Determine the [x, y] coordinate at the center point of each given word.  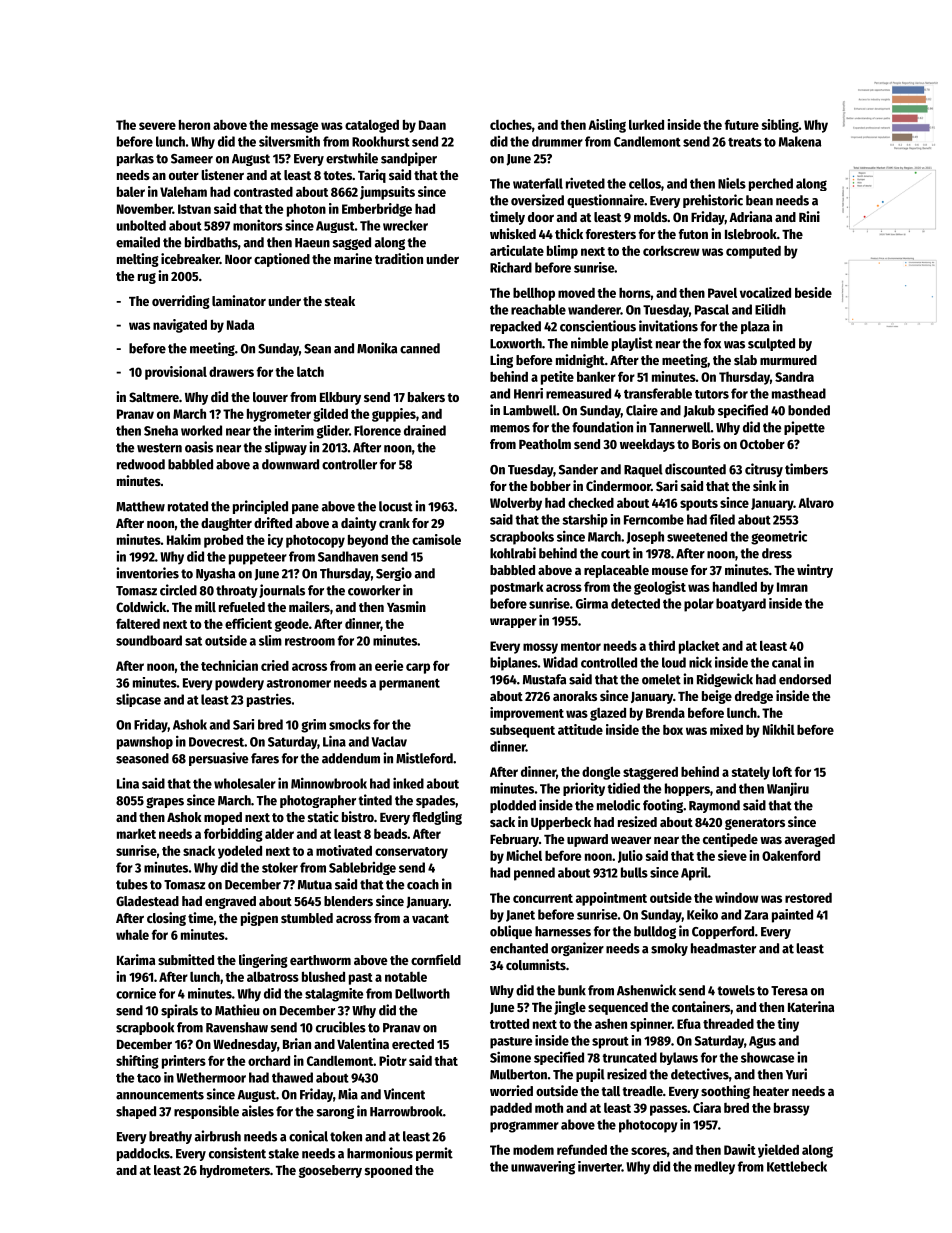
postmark [517, 588]
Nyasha [215, 574]
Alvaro [816, 503]
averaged [810, 840]
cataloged [372, 126]
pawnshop [145, 743]
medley [715, 1168]
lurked [646, 124]
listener [222, 174]
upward [587, 840]
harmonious [380, 1153]
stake [284, 1153]
